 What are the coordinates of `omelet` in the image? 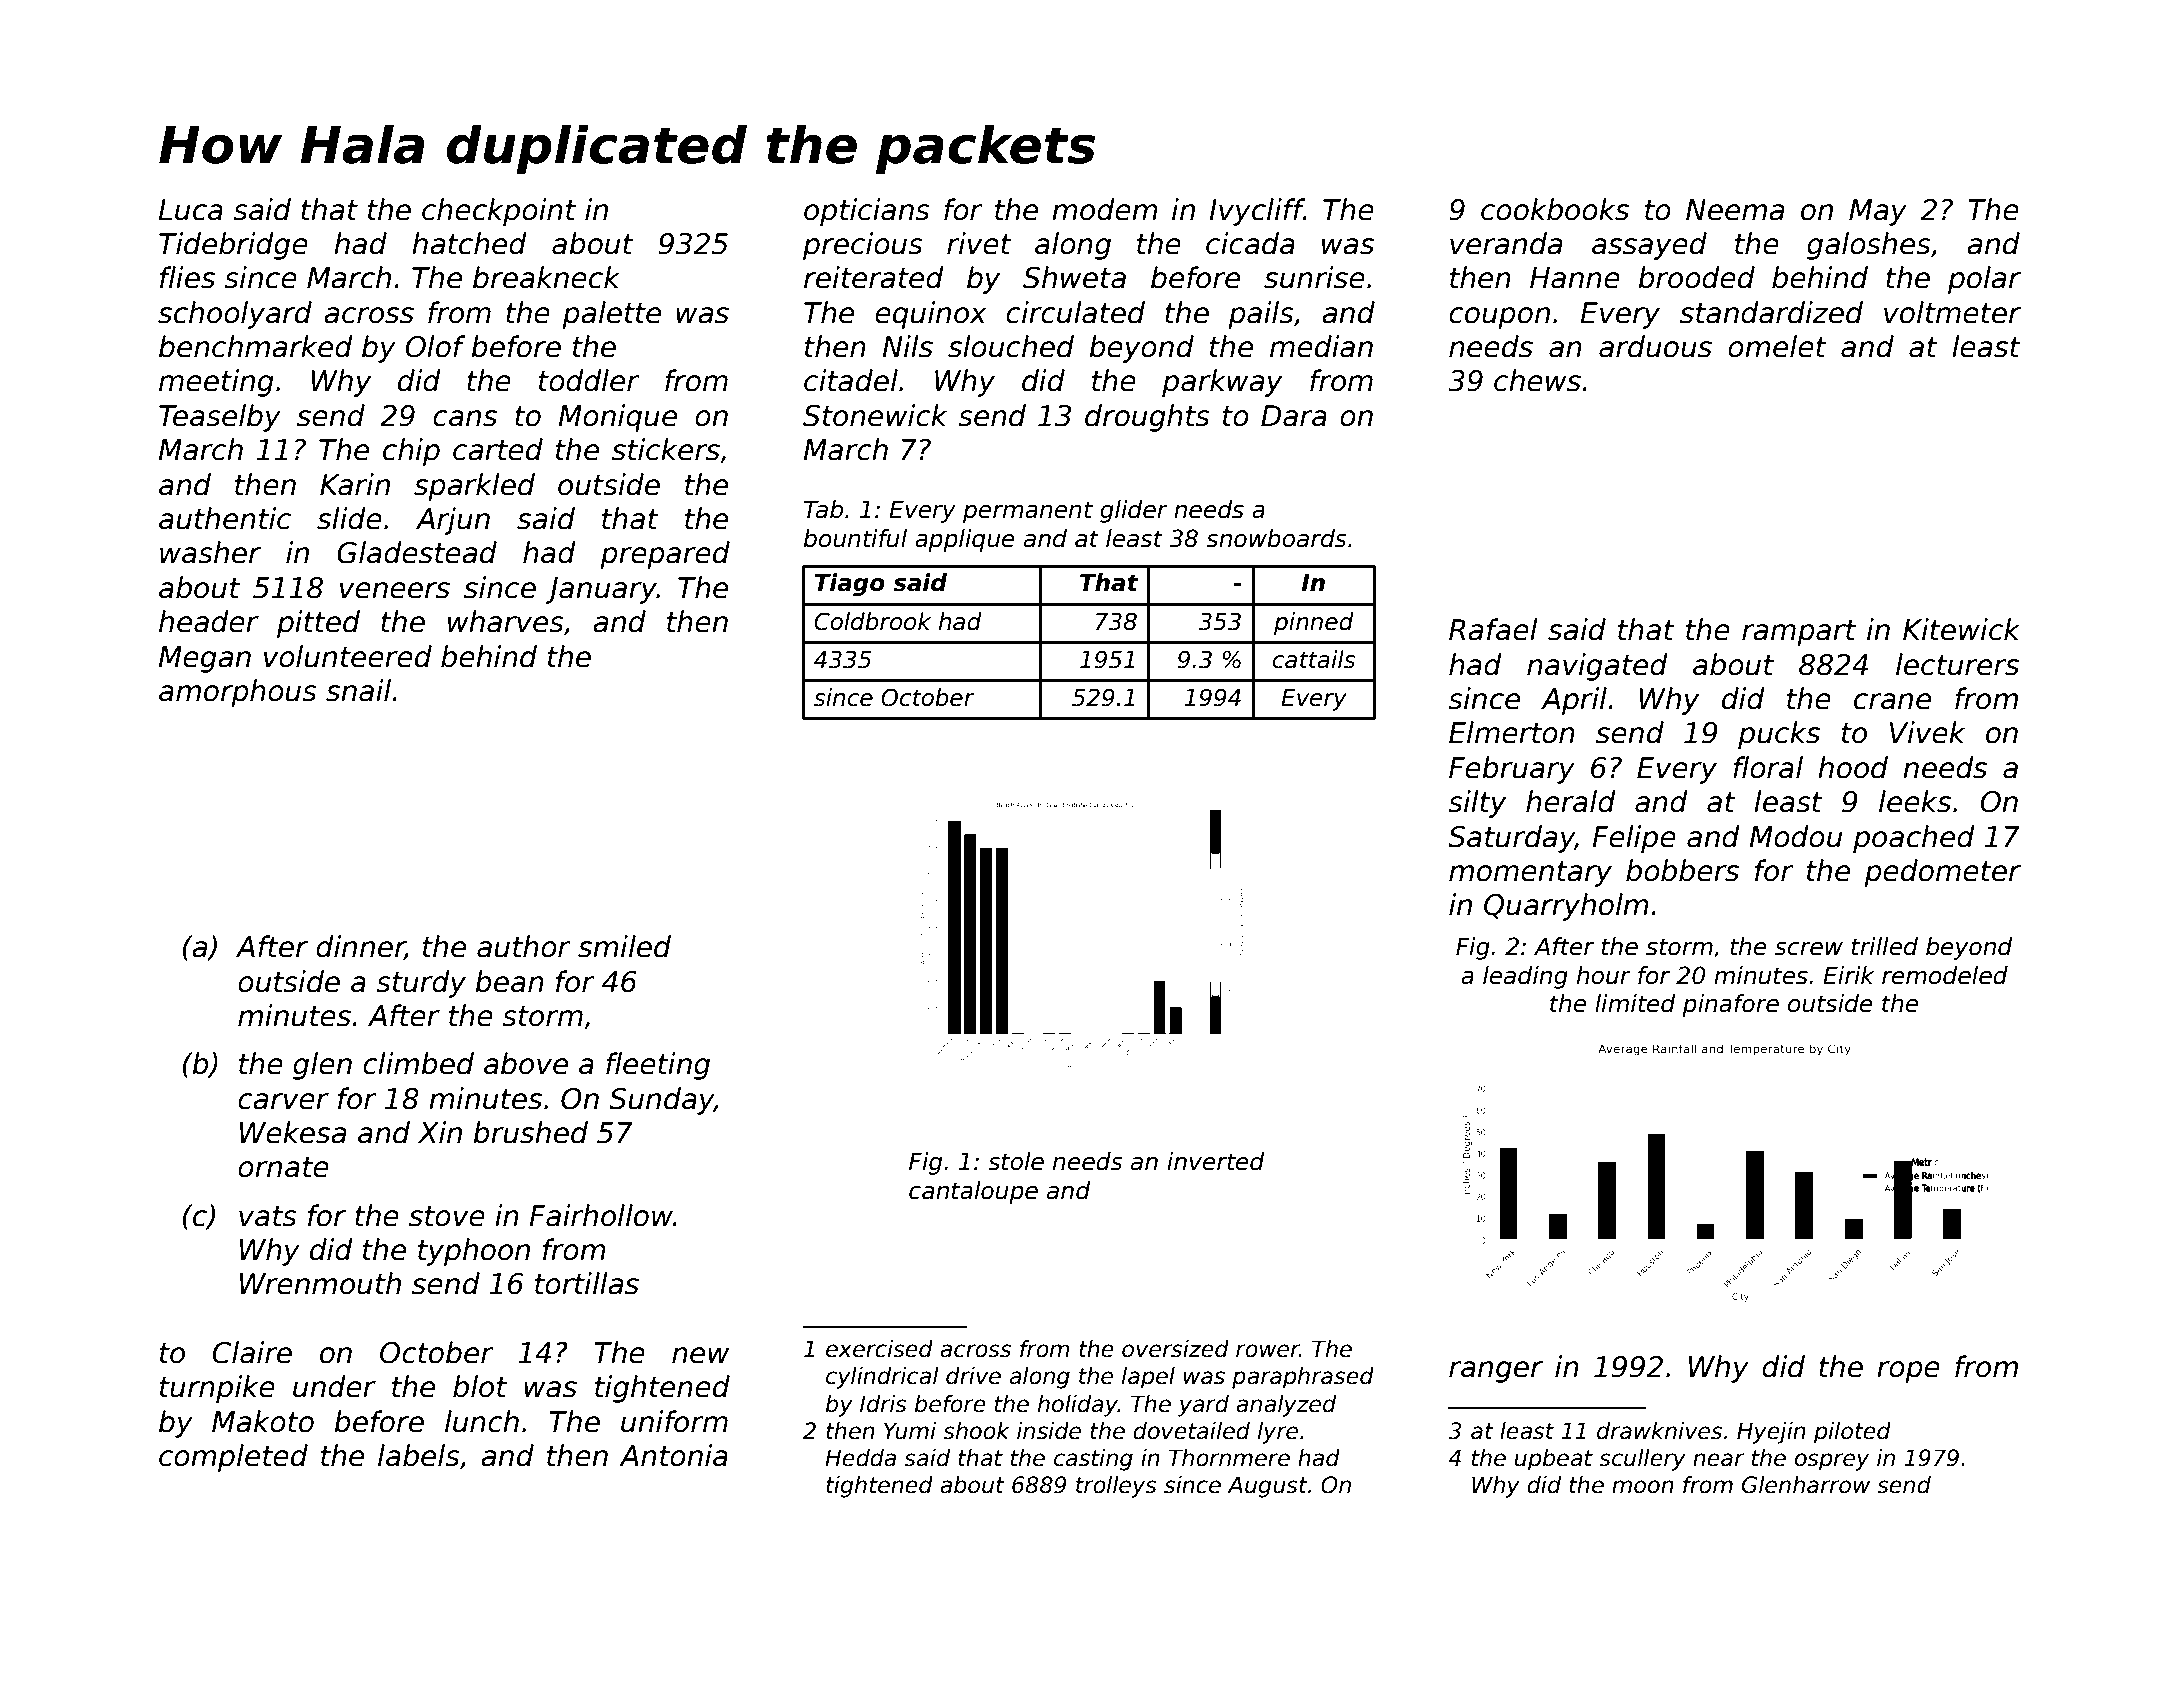 It's located at (1777, 346).
